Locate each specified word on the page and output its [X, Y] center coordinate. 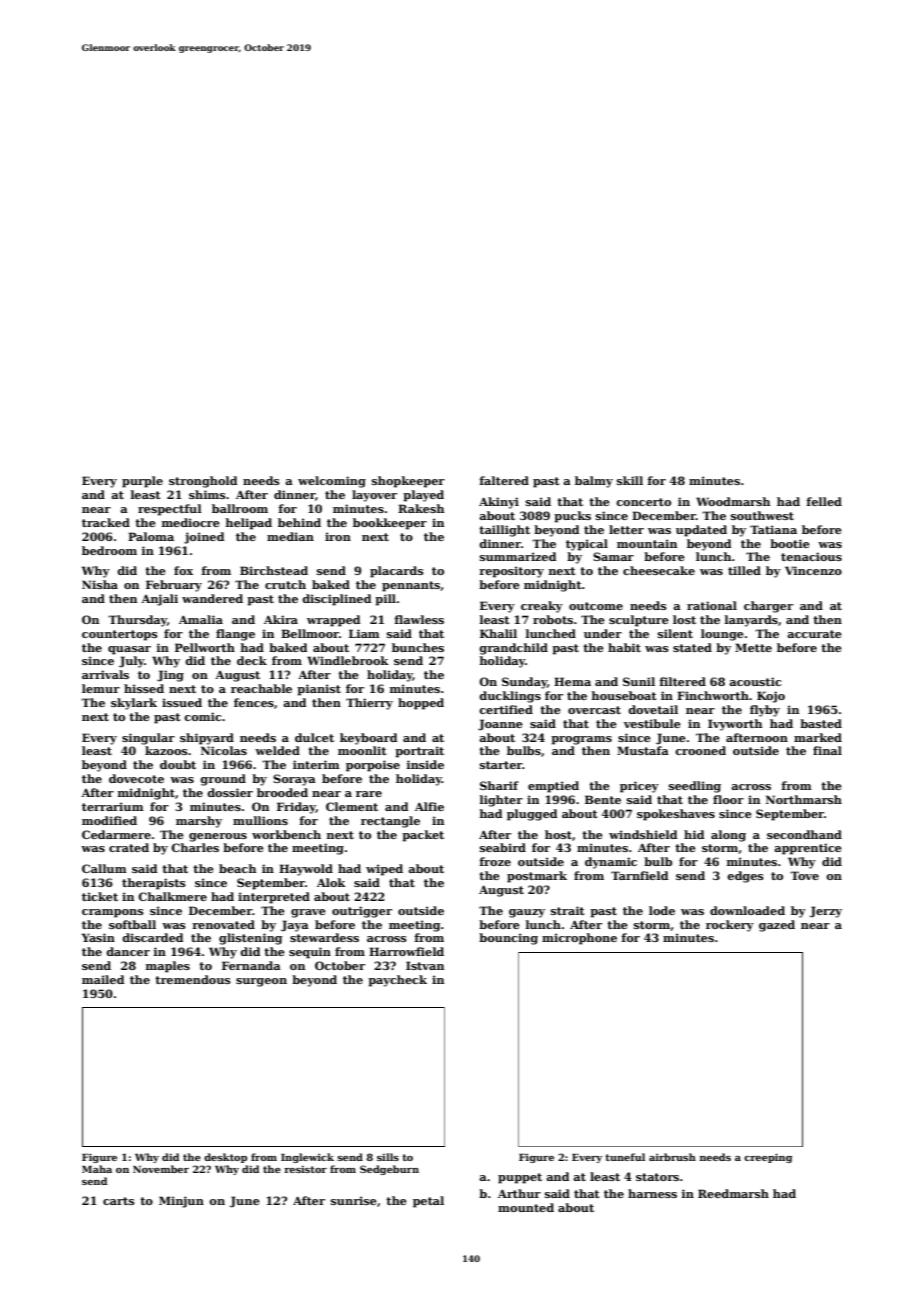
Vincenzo [813, 570]
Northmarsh [804, 799]
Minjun [181, 1202]
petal [428, 1202]
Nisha [100, 584]
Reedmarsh [733, 1193]
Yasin [98, 937]
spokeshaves [676, 815]
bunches [418, 647]
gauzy [527, 913]
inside [425, 764]
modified [109, 820]
